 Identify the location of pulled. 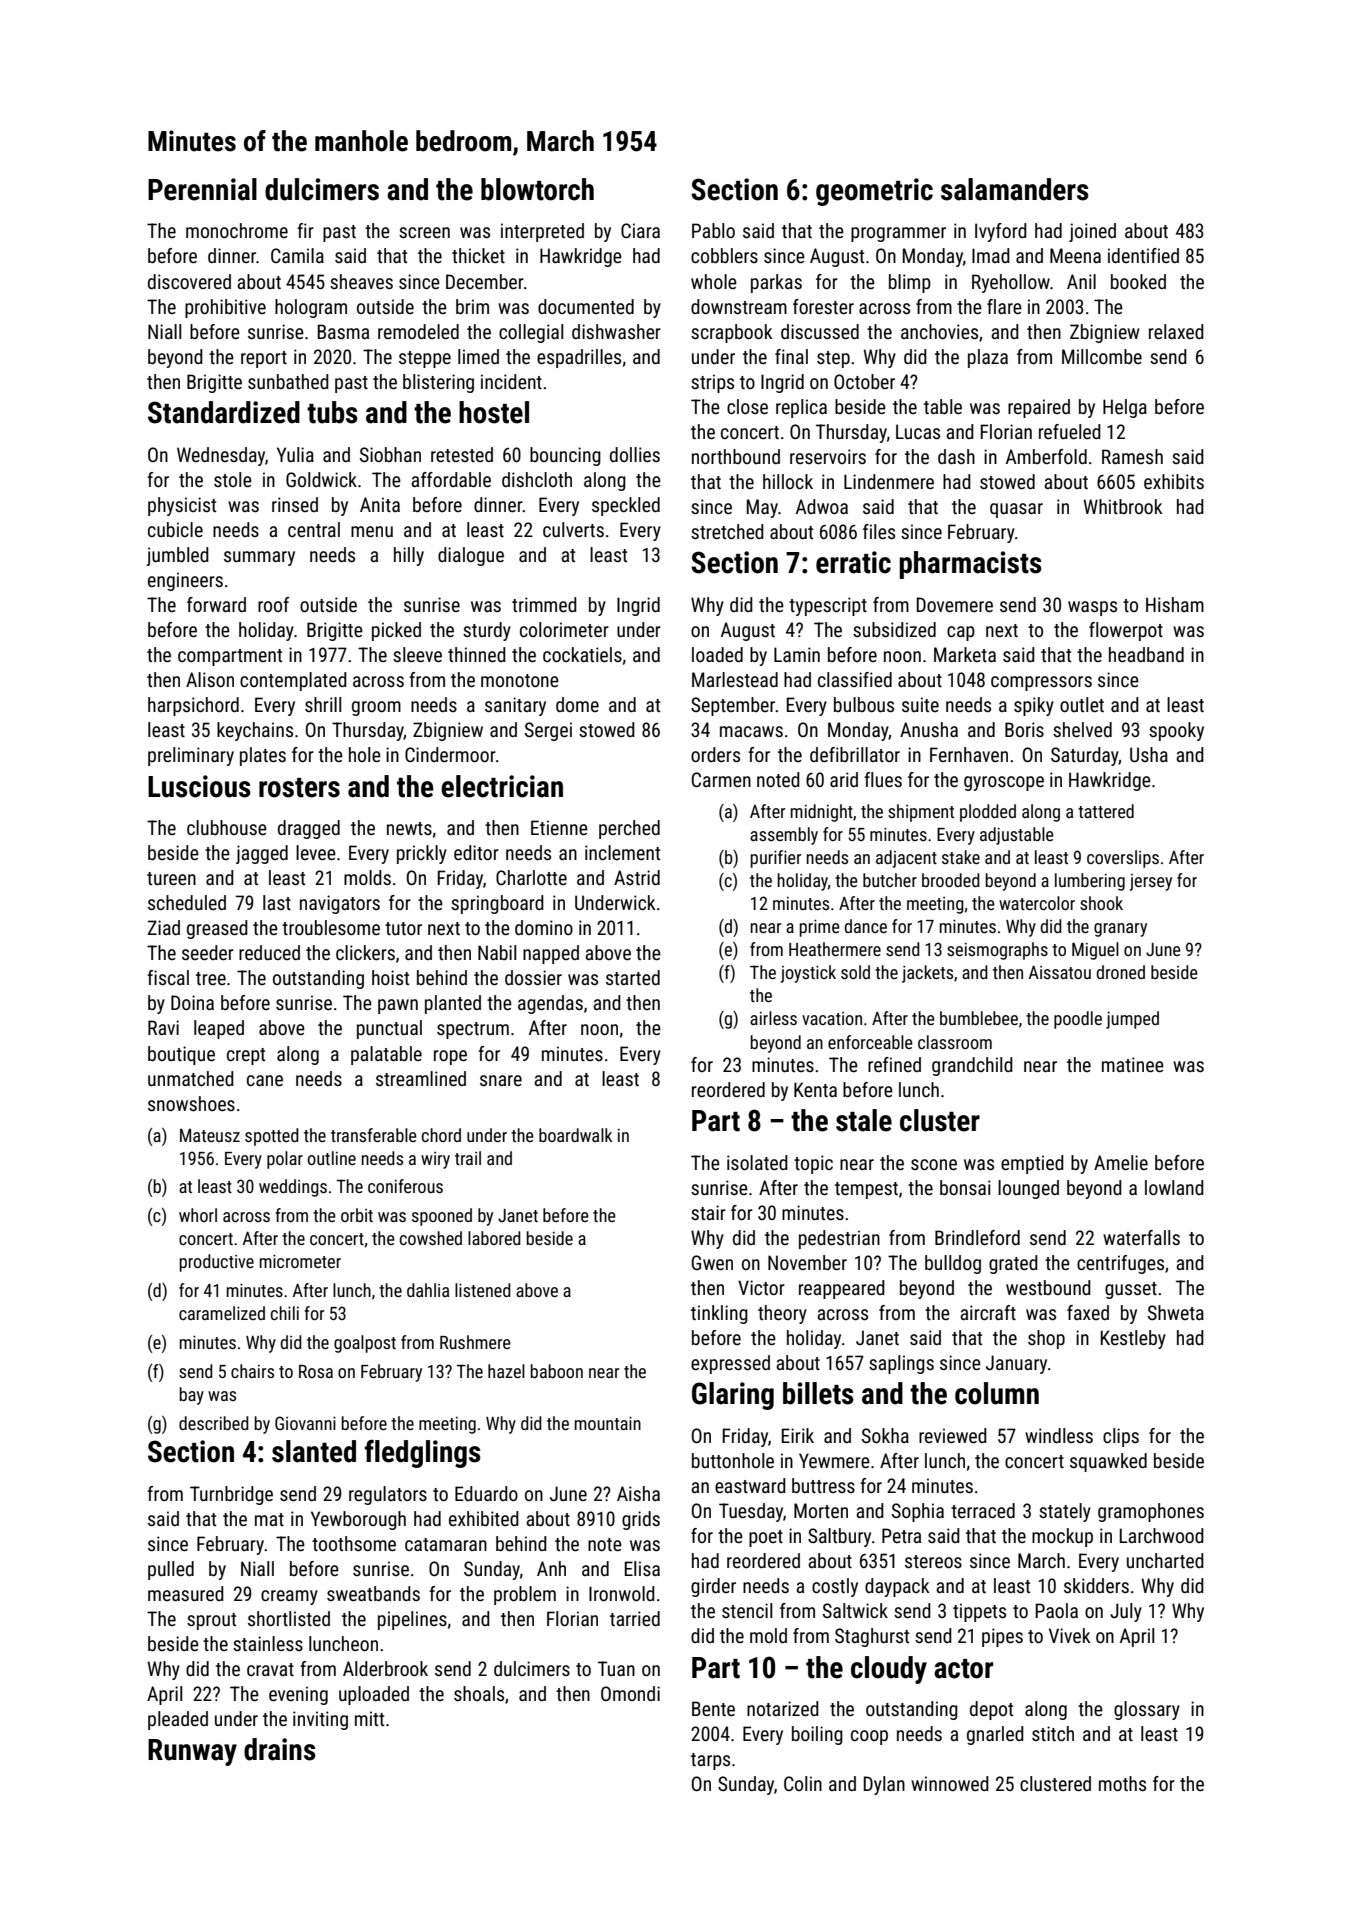
(171, 1570).
